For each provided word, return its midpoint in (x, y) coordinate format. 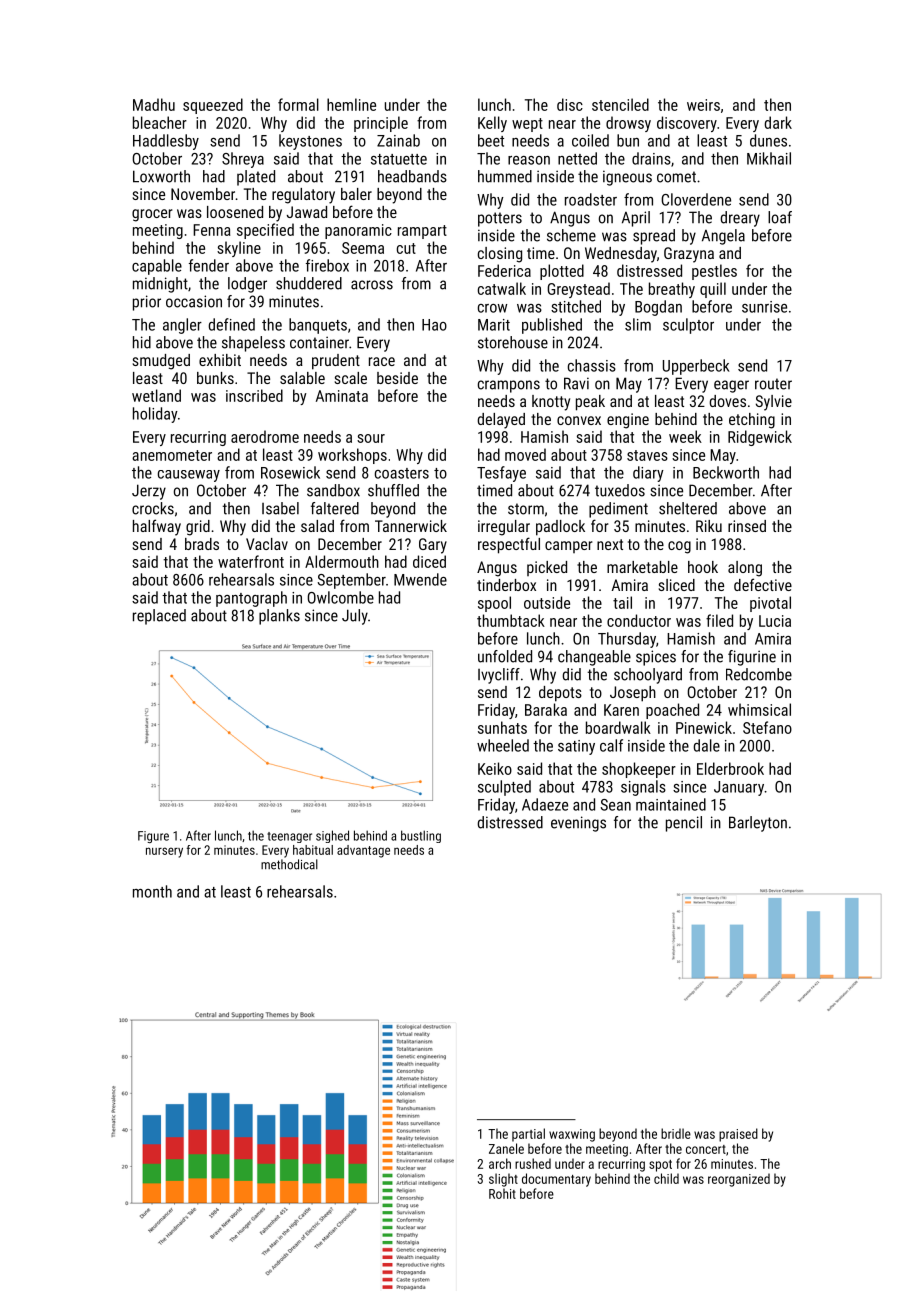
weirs (703, 105)
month (152, 891)
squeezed (213, 106)
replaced (159, 617)
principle (381, 124)
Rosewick (290, 472)
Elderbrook (730, 768)
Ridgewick (760, 438)
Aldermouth (342, 561)
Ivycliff (499, 676)
